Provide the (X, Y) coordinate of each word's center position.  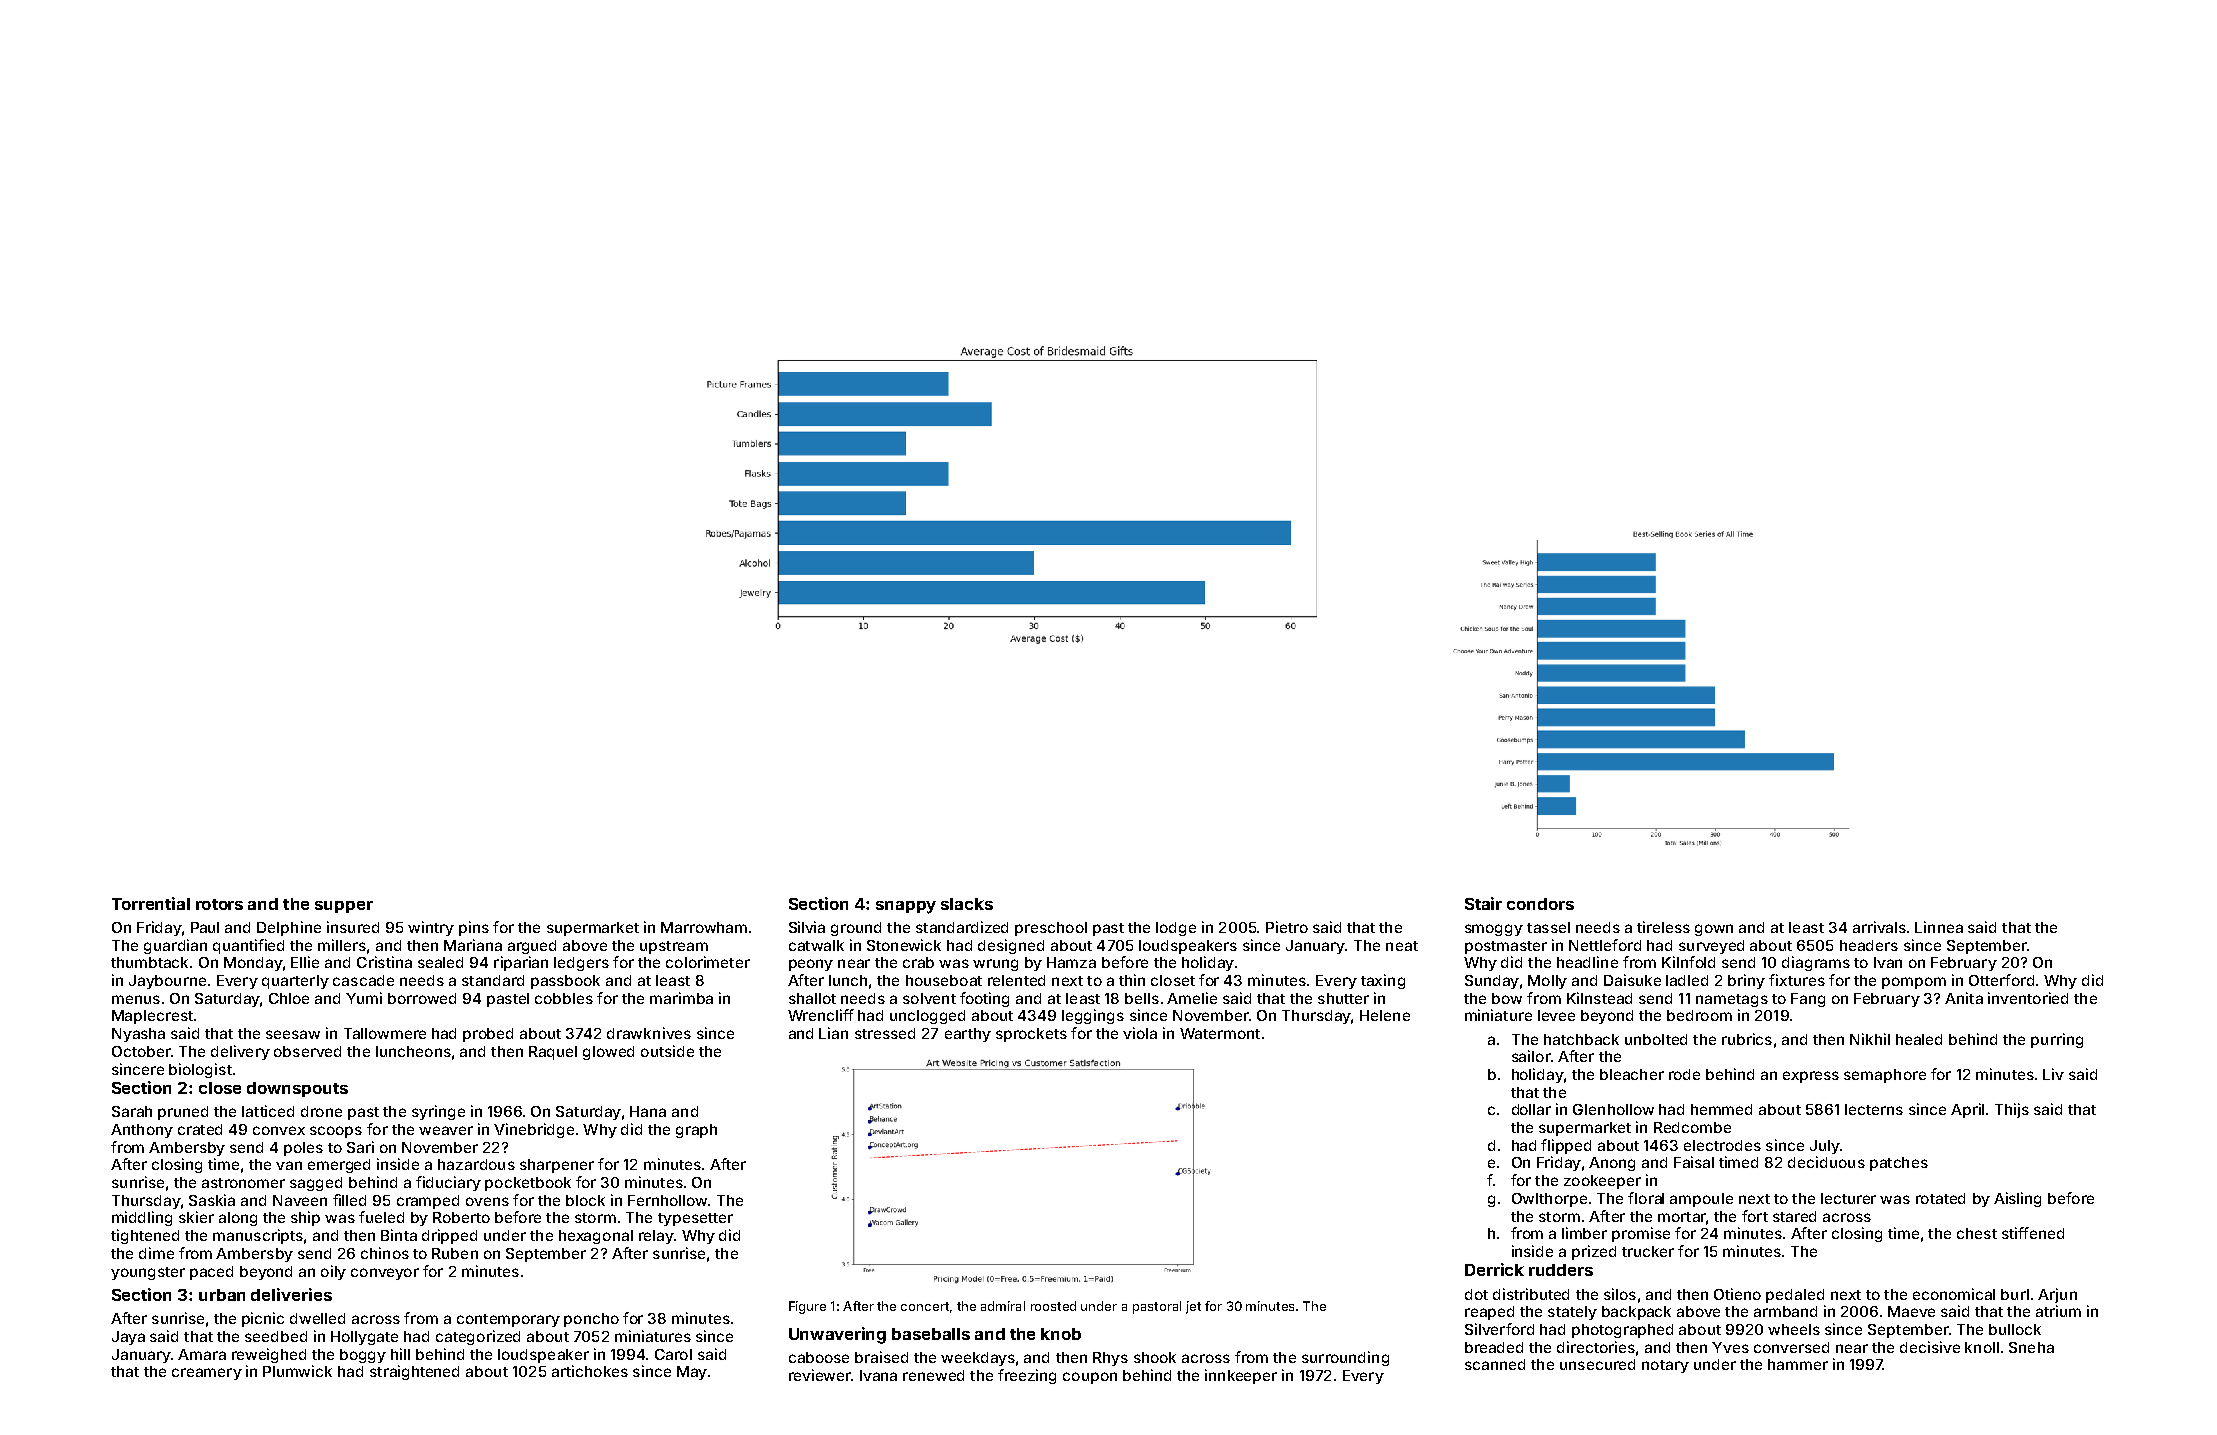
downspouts (297, 1089)
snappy (906, 907)
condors (1540, 904)
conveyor (385, 1274)
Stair (1483, 903)
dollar (1531, 1109)
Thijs (2012, 1110)
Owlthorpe (1549, 1200)
